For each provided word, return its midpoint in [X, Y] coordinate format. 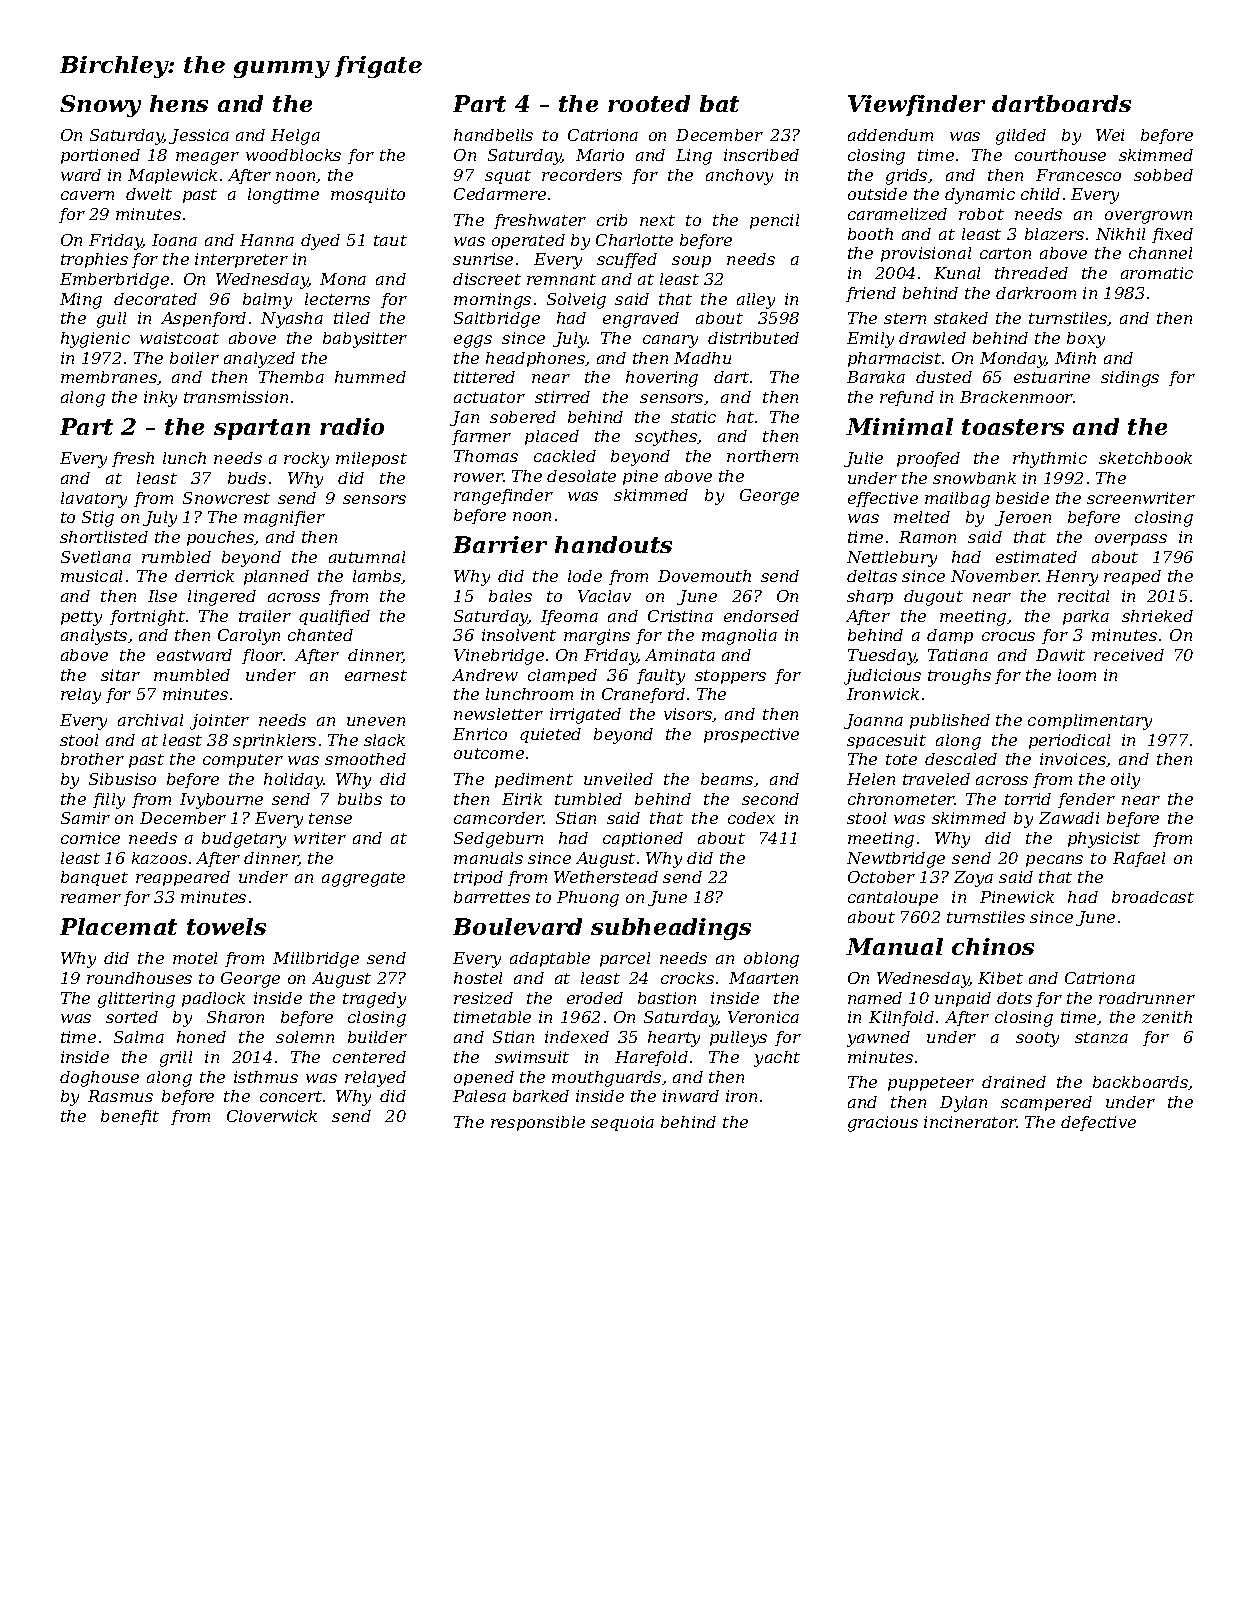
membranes [109, 377]
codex [751, 818]
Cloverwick [272, 1116]
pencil [774, 221]
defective [1098, 1123]
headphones [536, 359]
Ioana [174, 240]
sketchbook [1145, 458]
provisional [926, 254]
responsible [538, 1123]
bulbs [360, 799]
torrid [1028, 799]
